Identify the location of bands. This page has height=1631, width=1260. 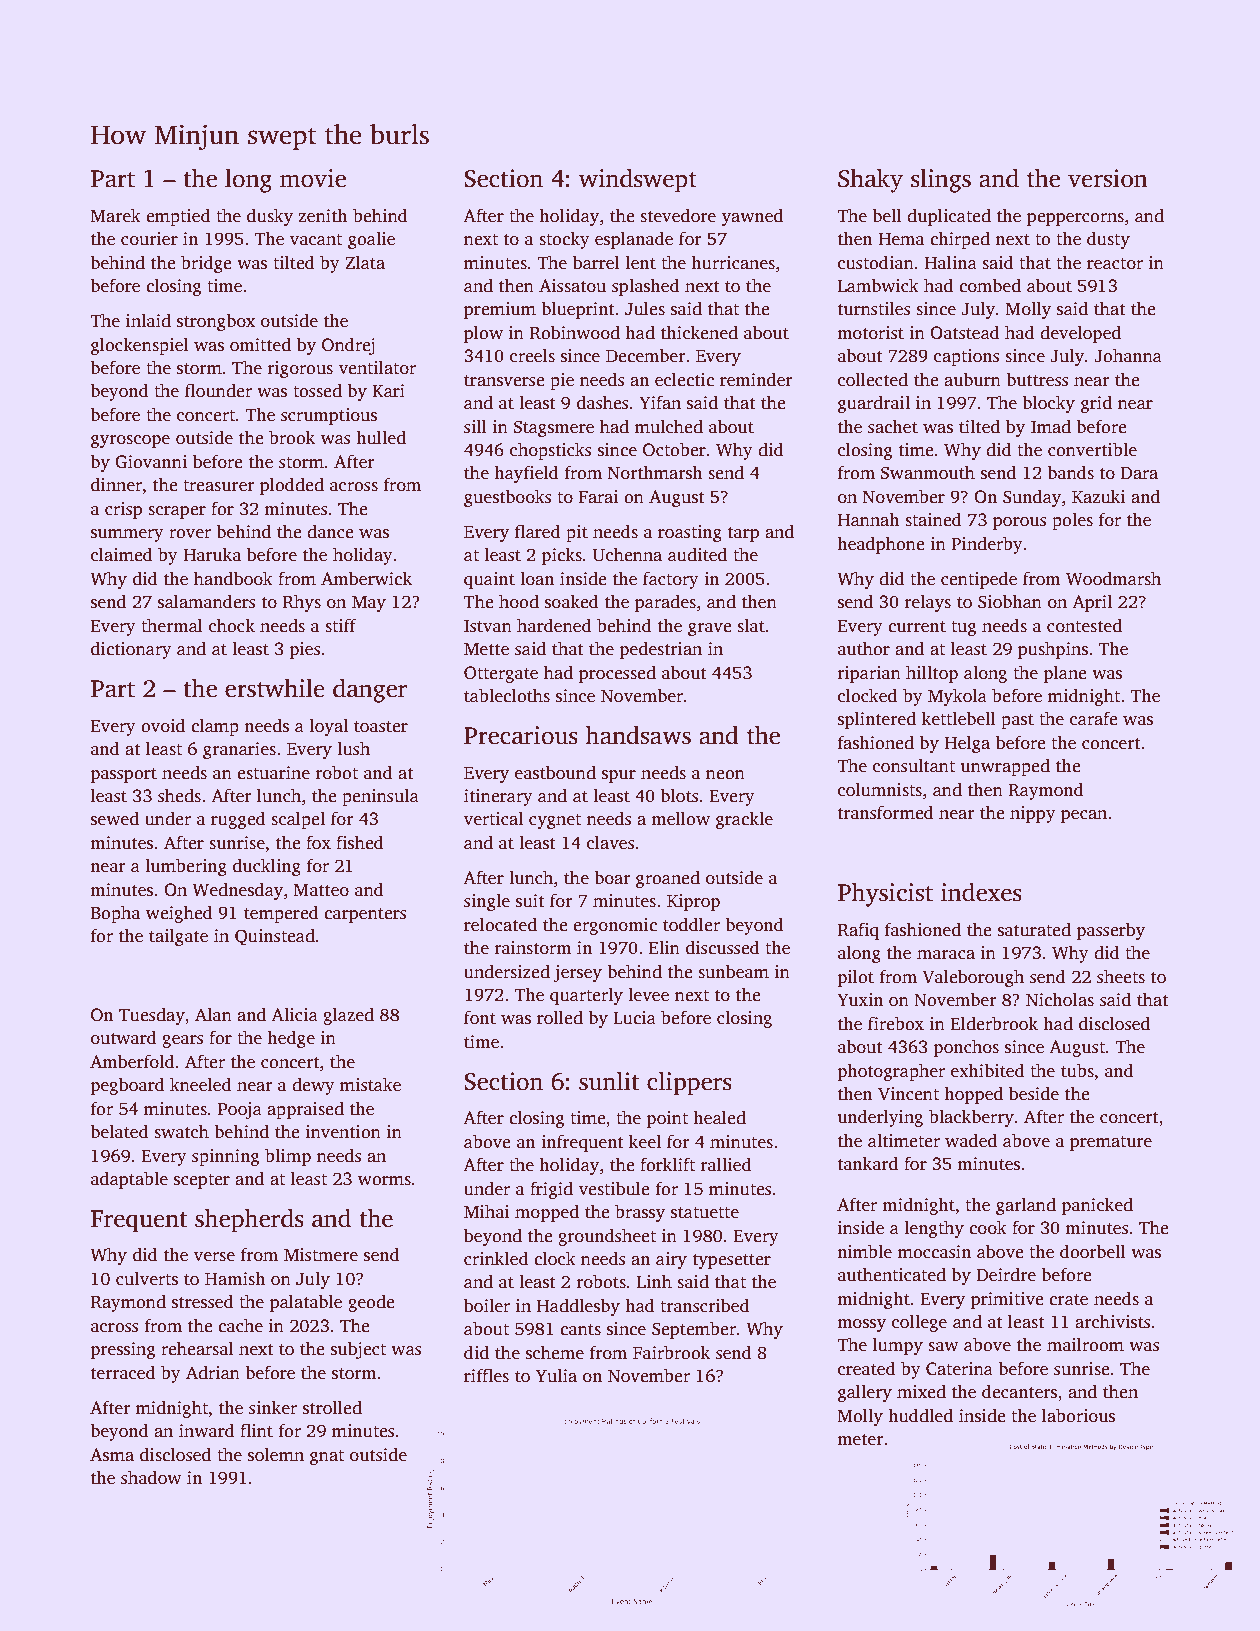
(1070, 472).
